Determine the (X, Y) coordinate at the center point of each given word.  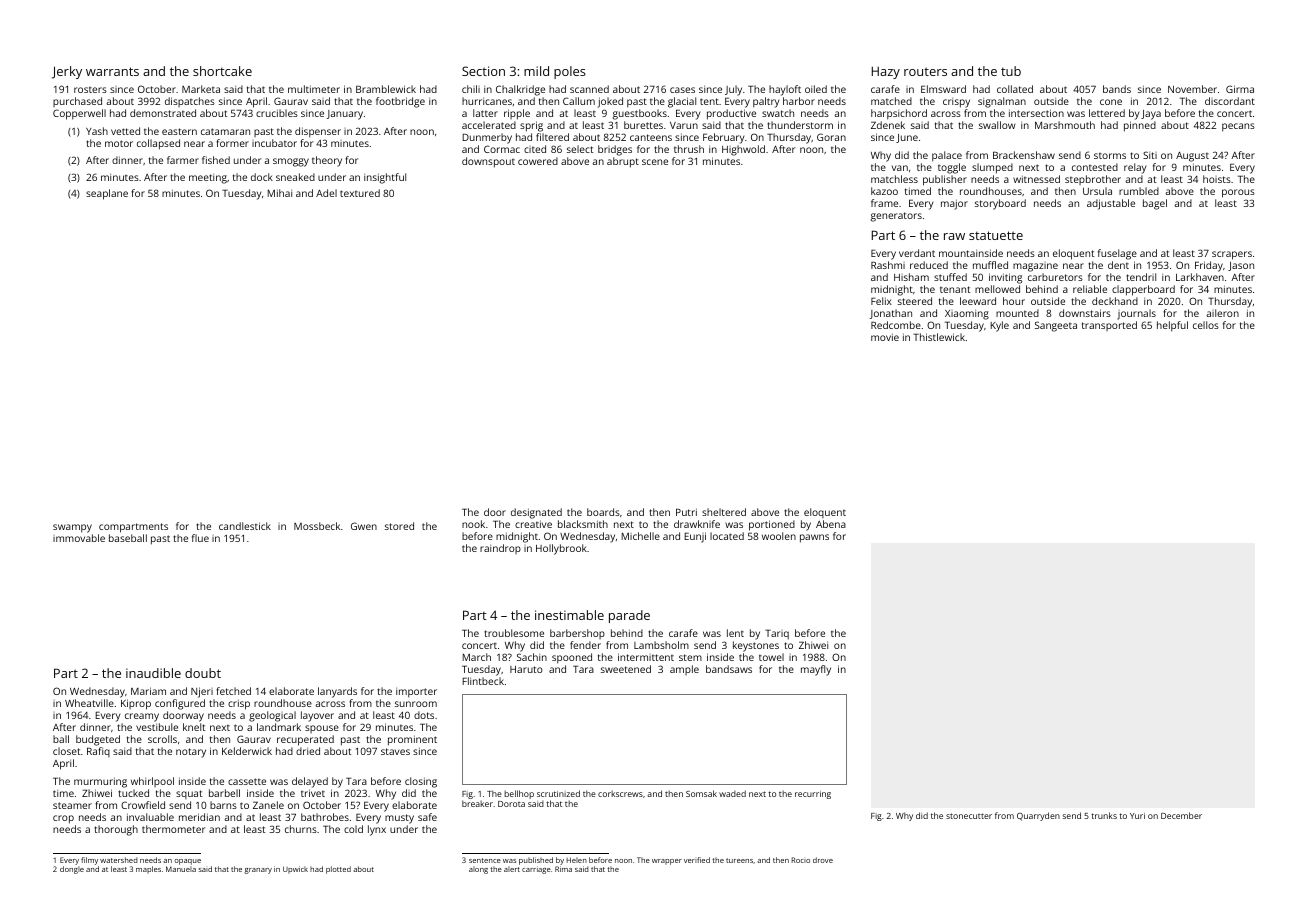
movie (885, 337)
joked (610, 102)
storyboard (1000, 204)
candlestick (245, 526)
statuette (996, 235)
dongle (72, 870)
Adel (326, 193)
